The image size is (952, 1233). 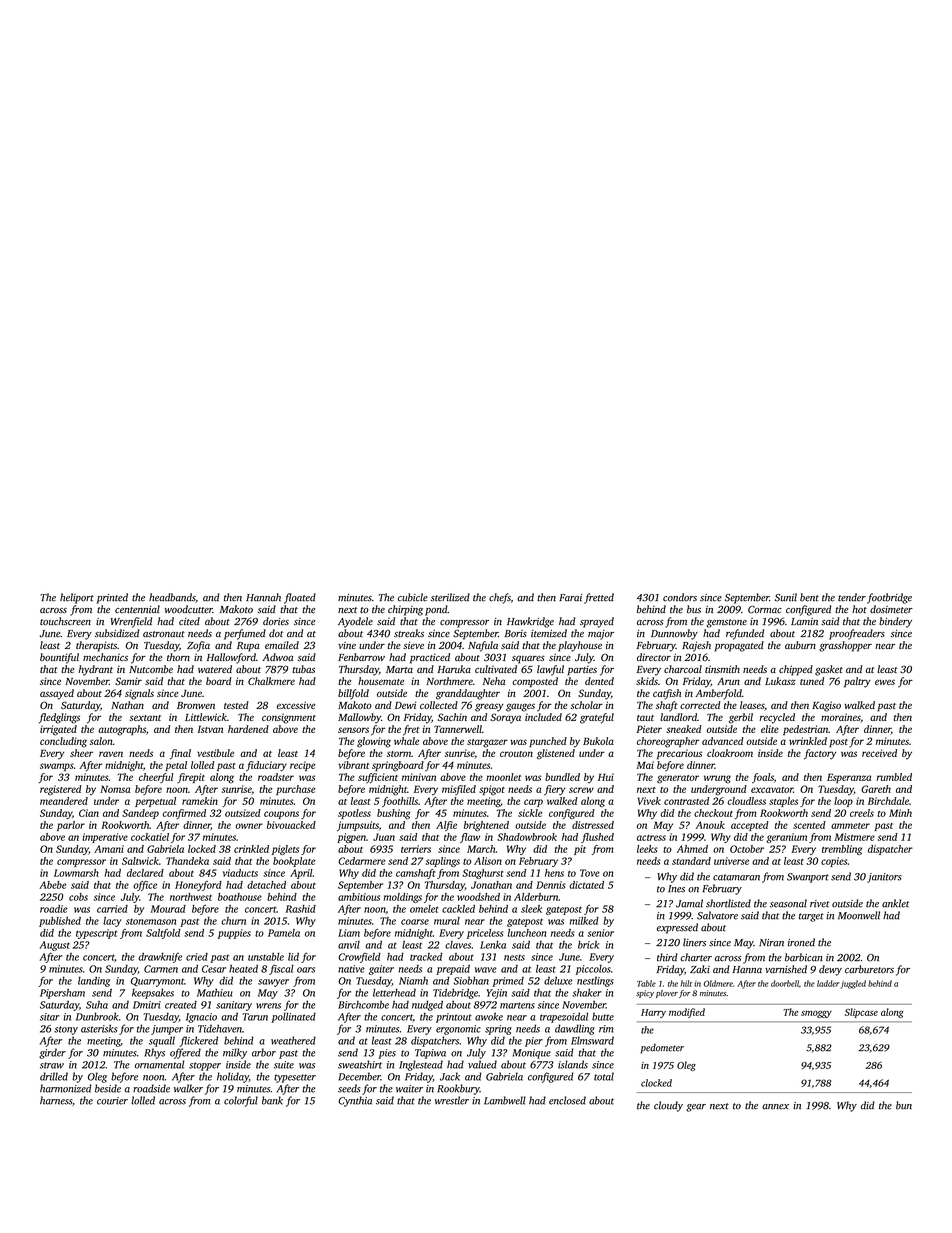 I want to click on floated, so click(x=300, y=598).
